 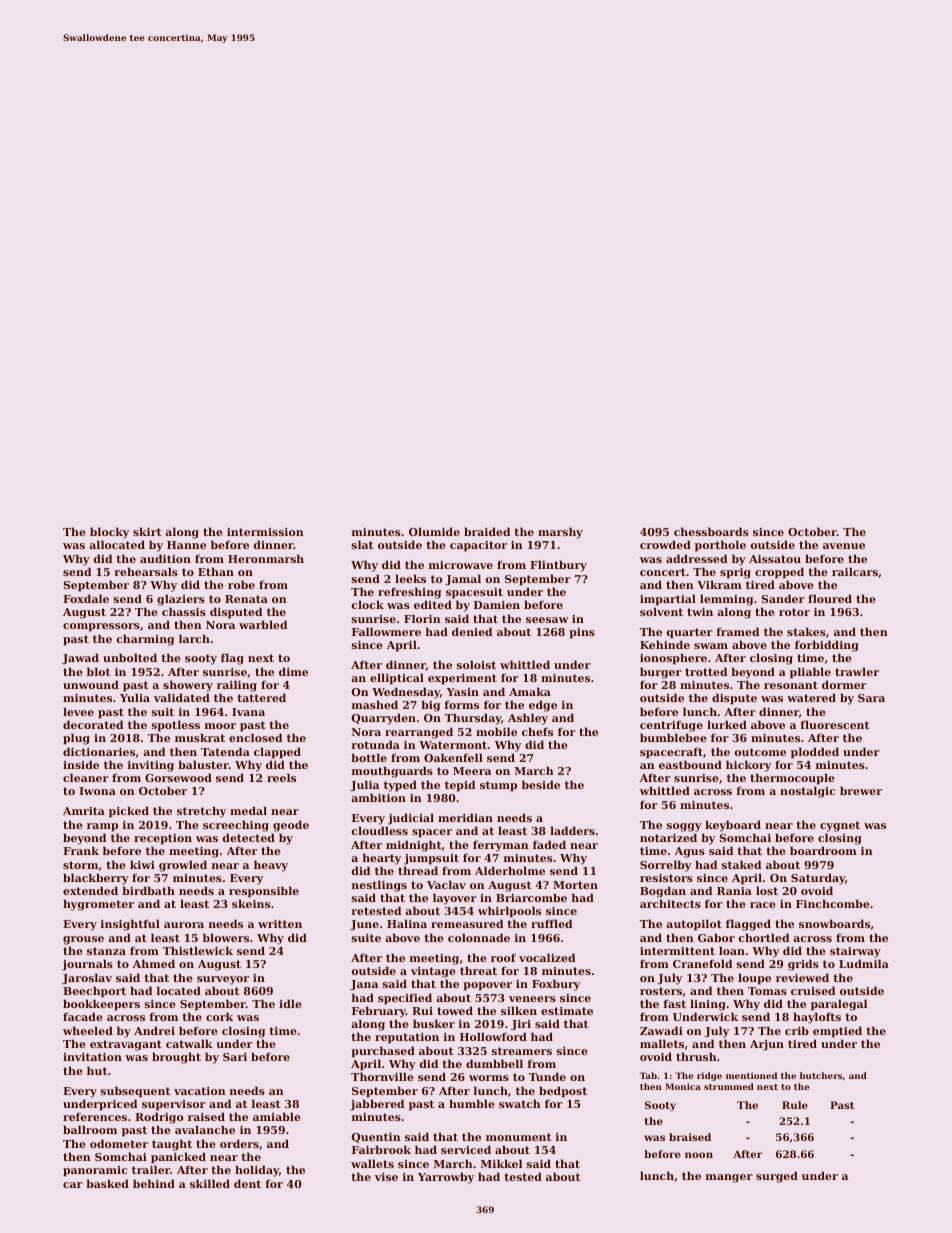 I want to click on Foxdale, so click(x=86, y=598).
